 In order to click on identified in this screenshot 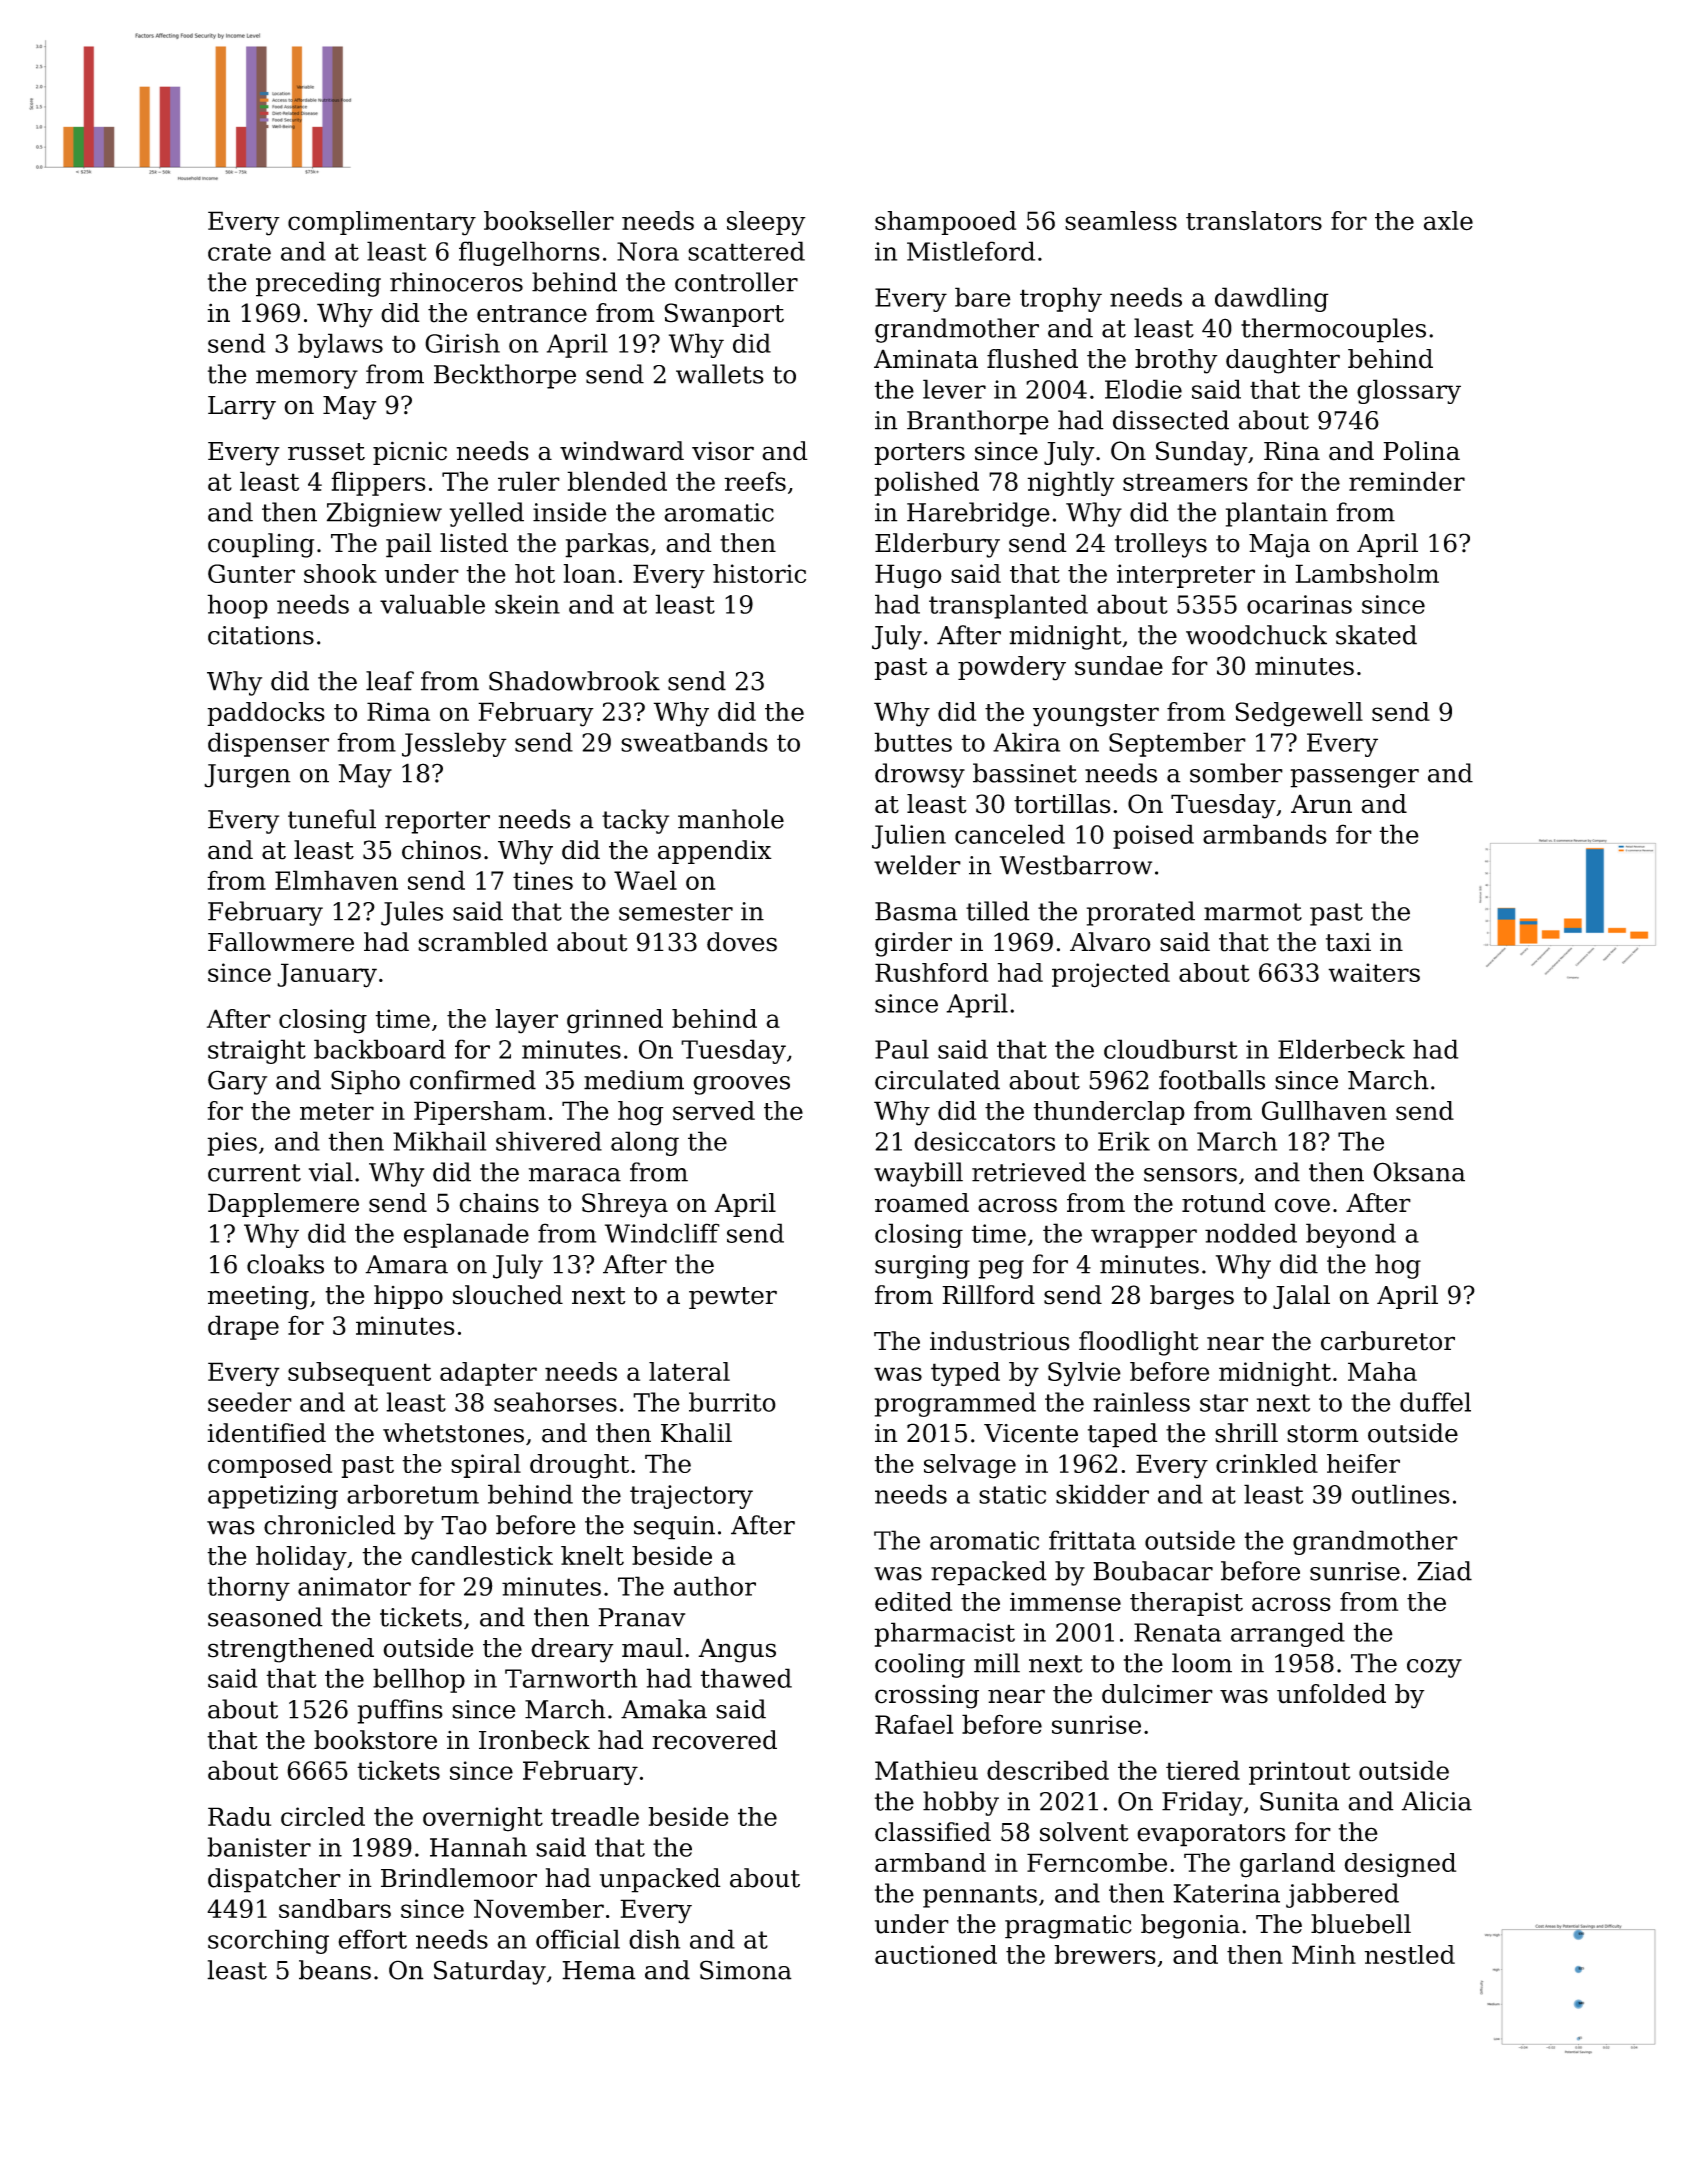, I will do `click(266, 1433)`.
